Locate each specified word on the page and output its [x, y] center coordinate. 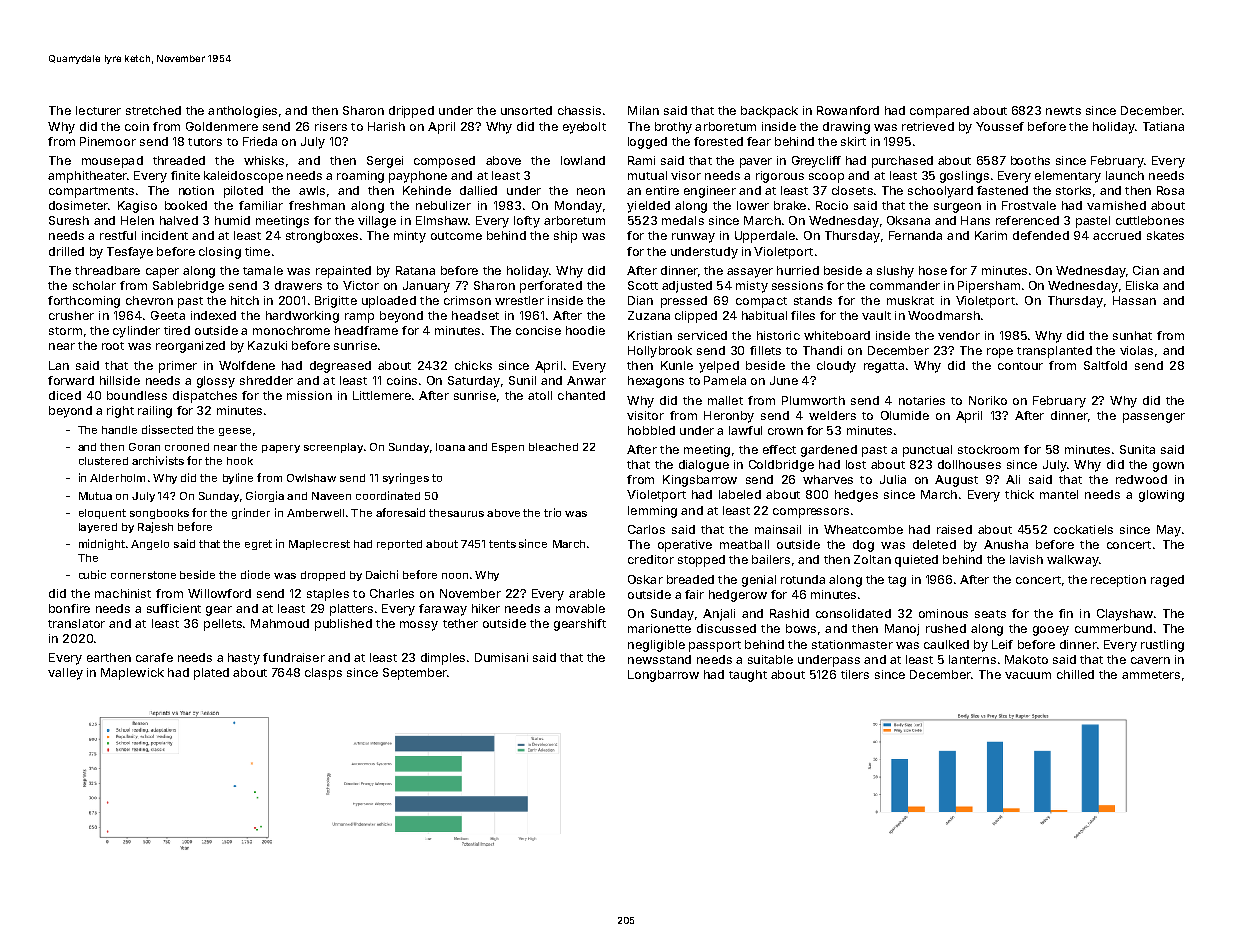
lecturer [98, 110]
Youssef [1000, 126]
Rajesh [155, 527]
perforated [551, 287]
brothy [673, 128]
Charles [392, 593]
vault [876, 315]
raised [954, 529]
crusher [71, 315]
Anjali [719, 615]
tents [502, 544]
